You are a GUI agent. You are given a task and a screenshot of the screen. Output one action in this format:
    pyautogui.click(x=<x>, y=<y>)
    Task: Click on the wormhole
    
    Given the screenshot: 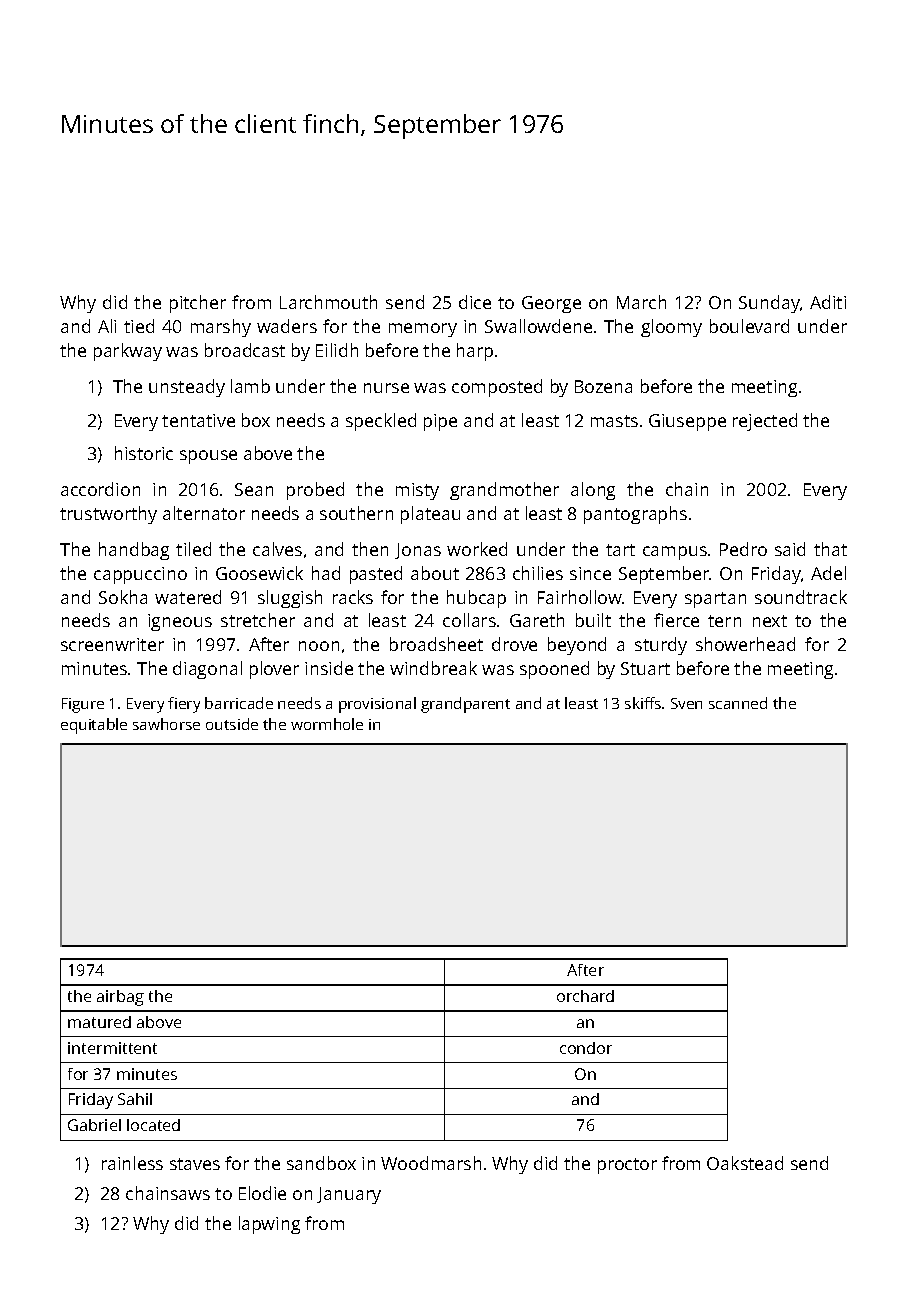 What is the action you would take?
    pyautogui.click(x=327, y=724)
